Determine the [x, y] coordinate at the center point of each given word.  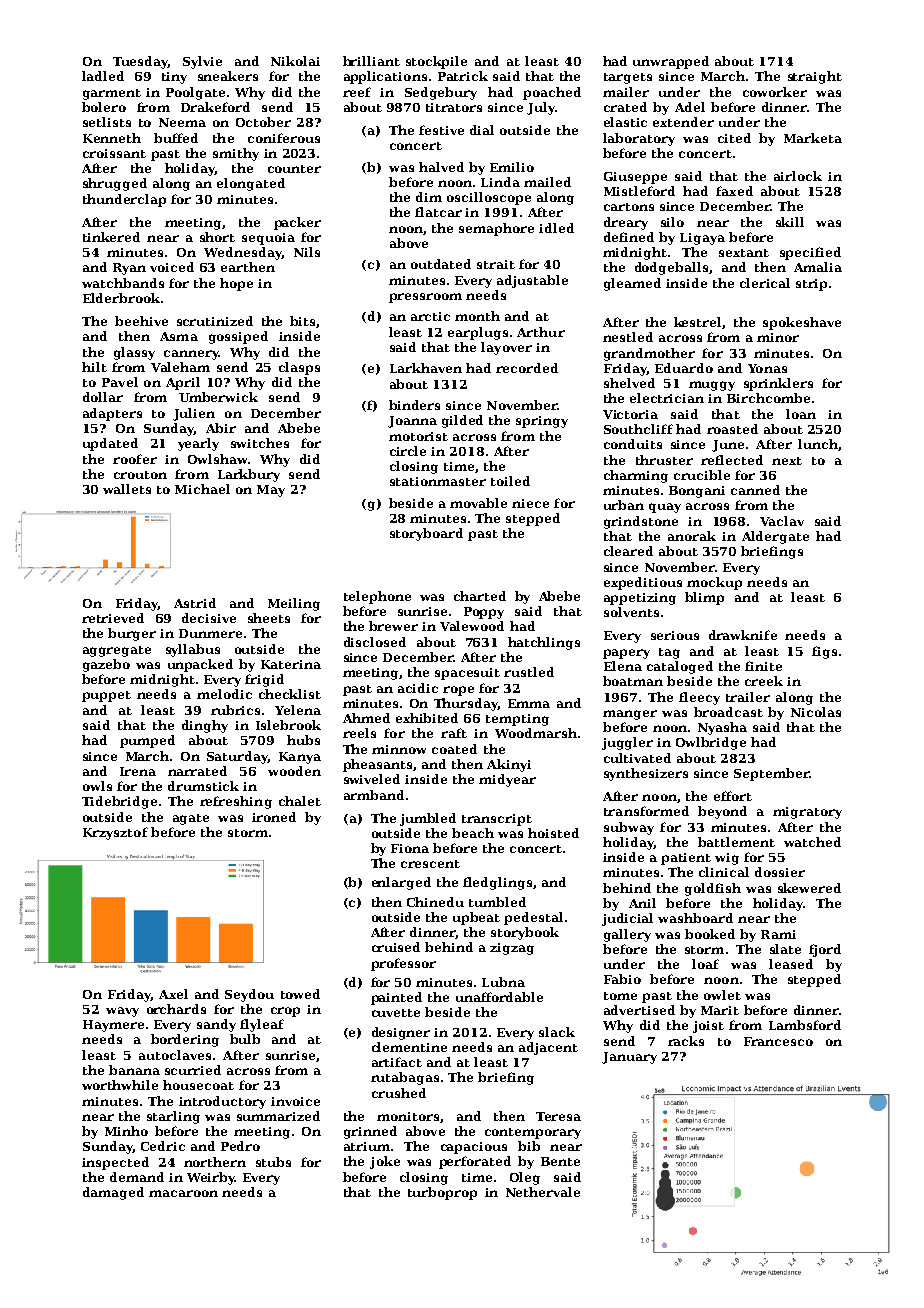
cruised [396, 947]
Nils [307, 252]
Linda [500, 182]
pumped [147, 741]
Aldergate [775, 537]
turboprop [442, 1193]
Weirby [211, 1178]
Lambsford [805, 1025]
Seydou [249, 995]
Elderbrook [121, 298]
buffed [176, 138]
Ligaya [702, 239]
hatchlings [544, 643]
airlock [798, 176]
